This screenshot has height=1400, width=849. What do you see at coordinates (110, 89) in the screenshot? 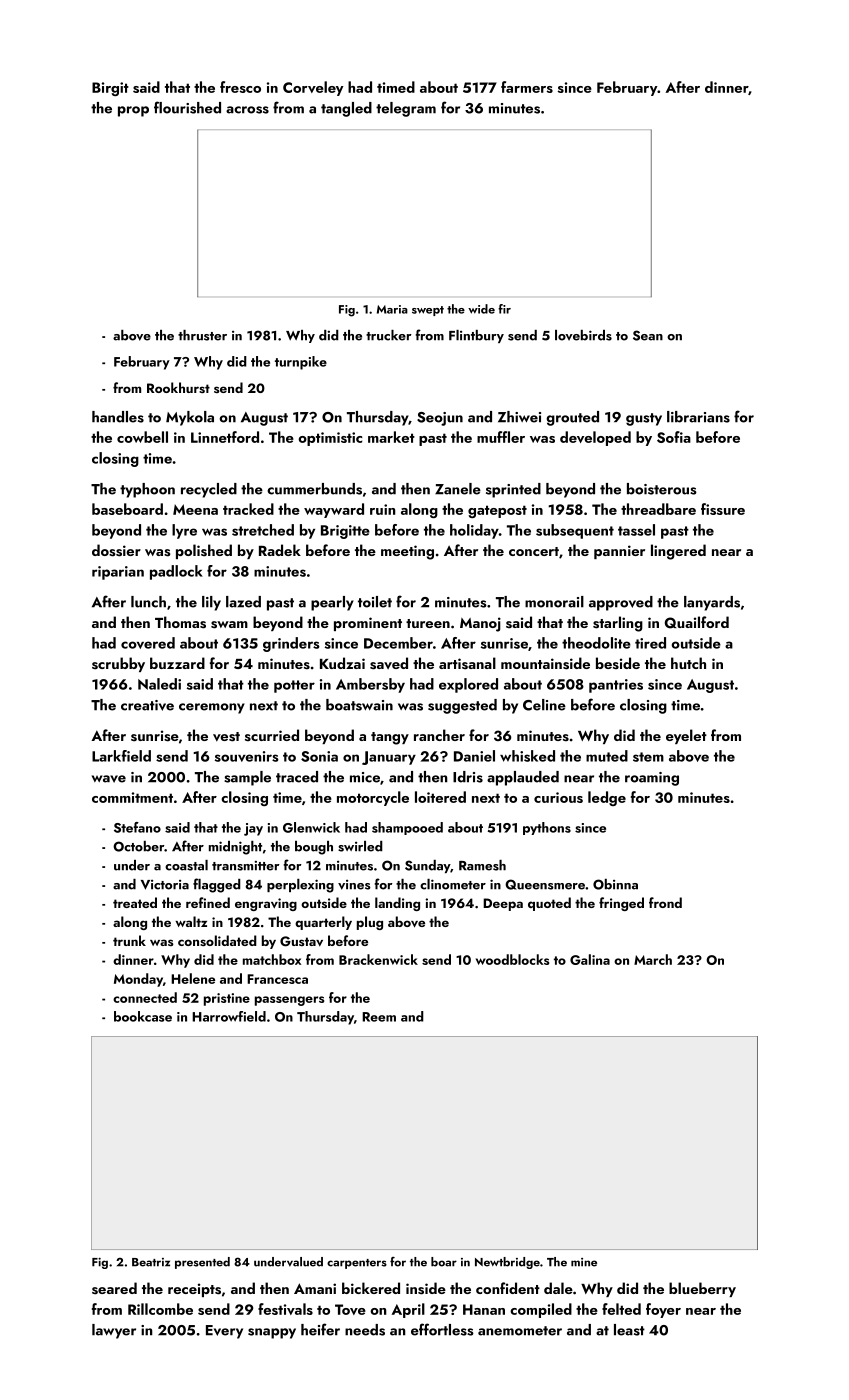
I see `Birgit` at bounding box center [110, 89].
